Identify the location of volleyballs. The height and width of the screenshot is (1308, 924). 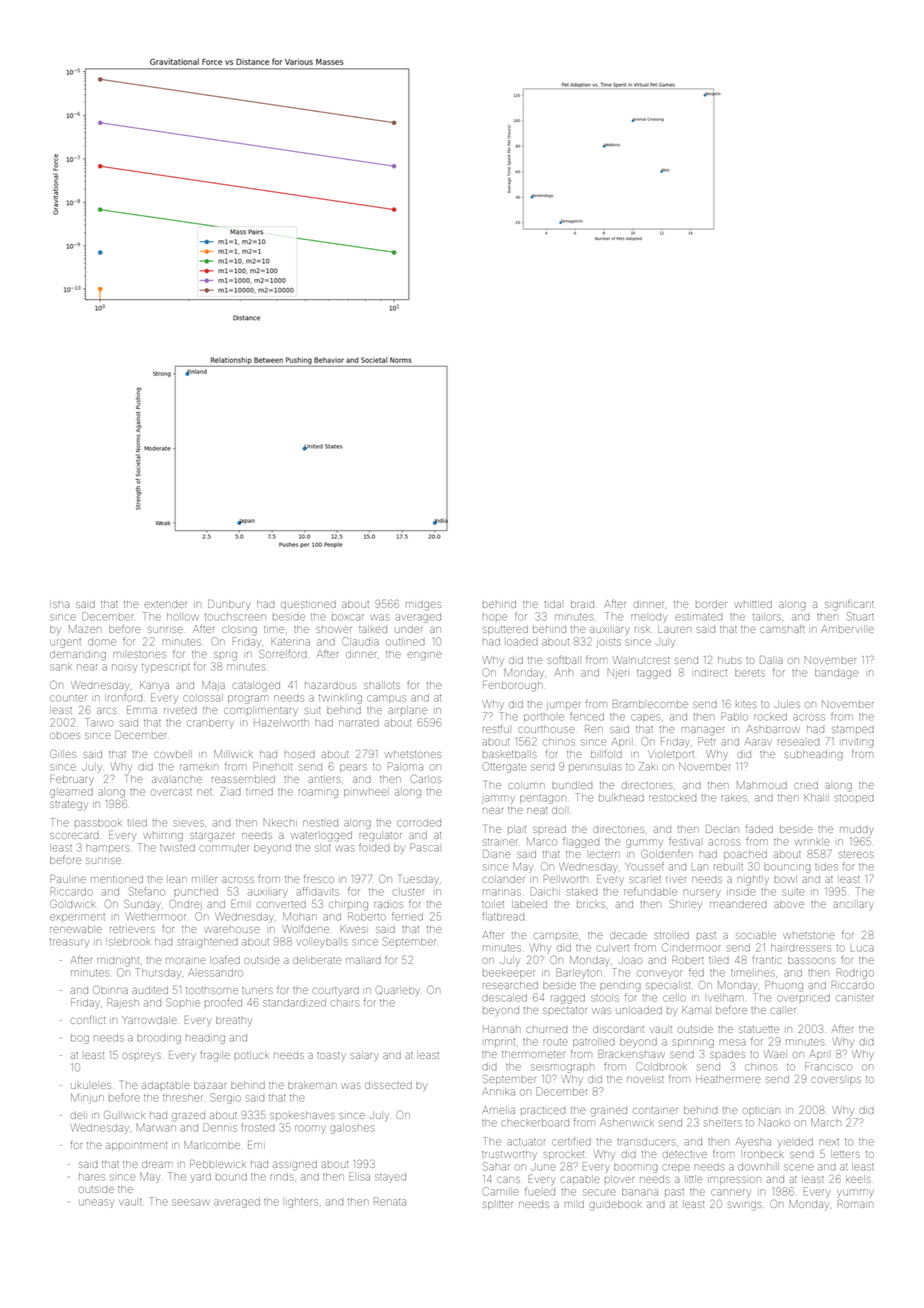
(322, 943).
